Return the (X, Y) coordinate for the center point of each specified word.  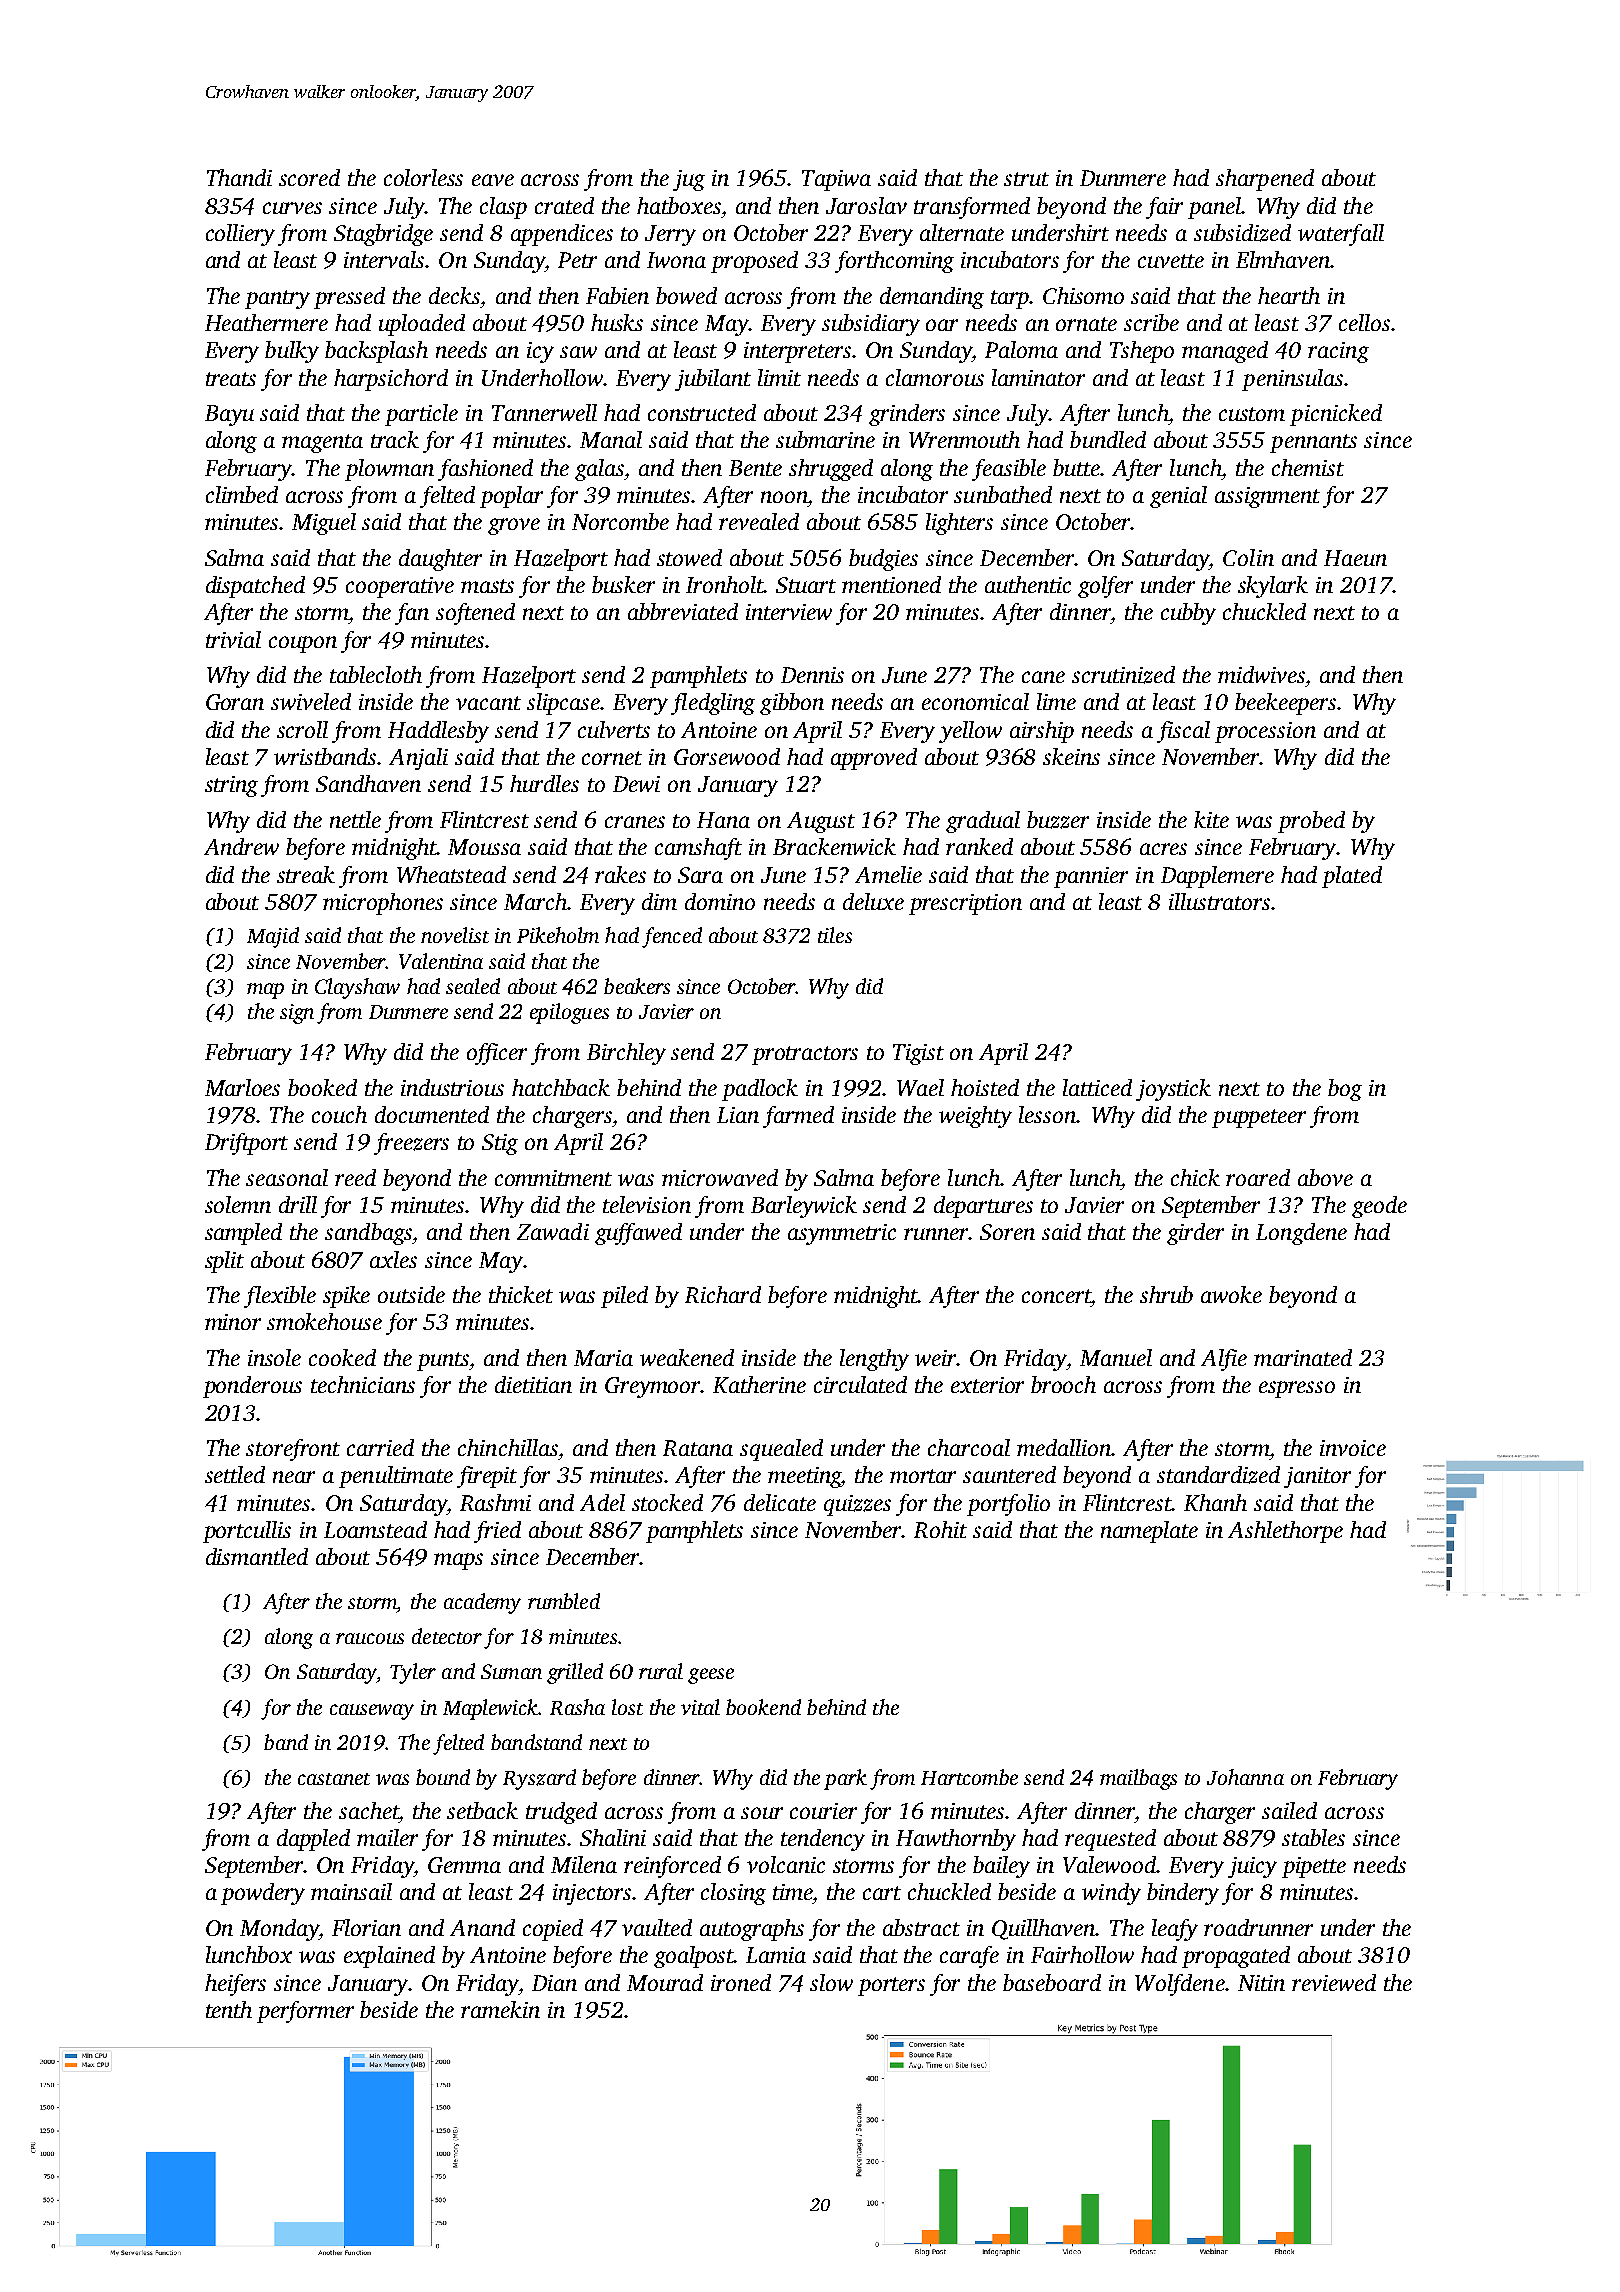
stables (1313, 1837)
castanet (334, 1779)
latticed (1097, 1087)
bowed (686, 295)
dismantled (257, 1556)
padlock (760, 1090)
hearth (1289, 295)
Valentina (441, 961)
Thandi (239, 177)
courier (823, 1811)
